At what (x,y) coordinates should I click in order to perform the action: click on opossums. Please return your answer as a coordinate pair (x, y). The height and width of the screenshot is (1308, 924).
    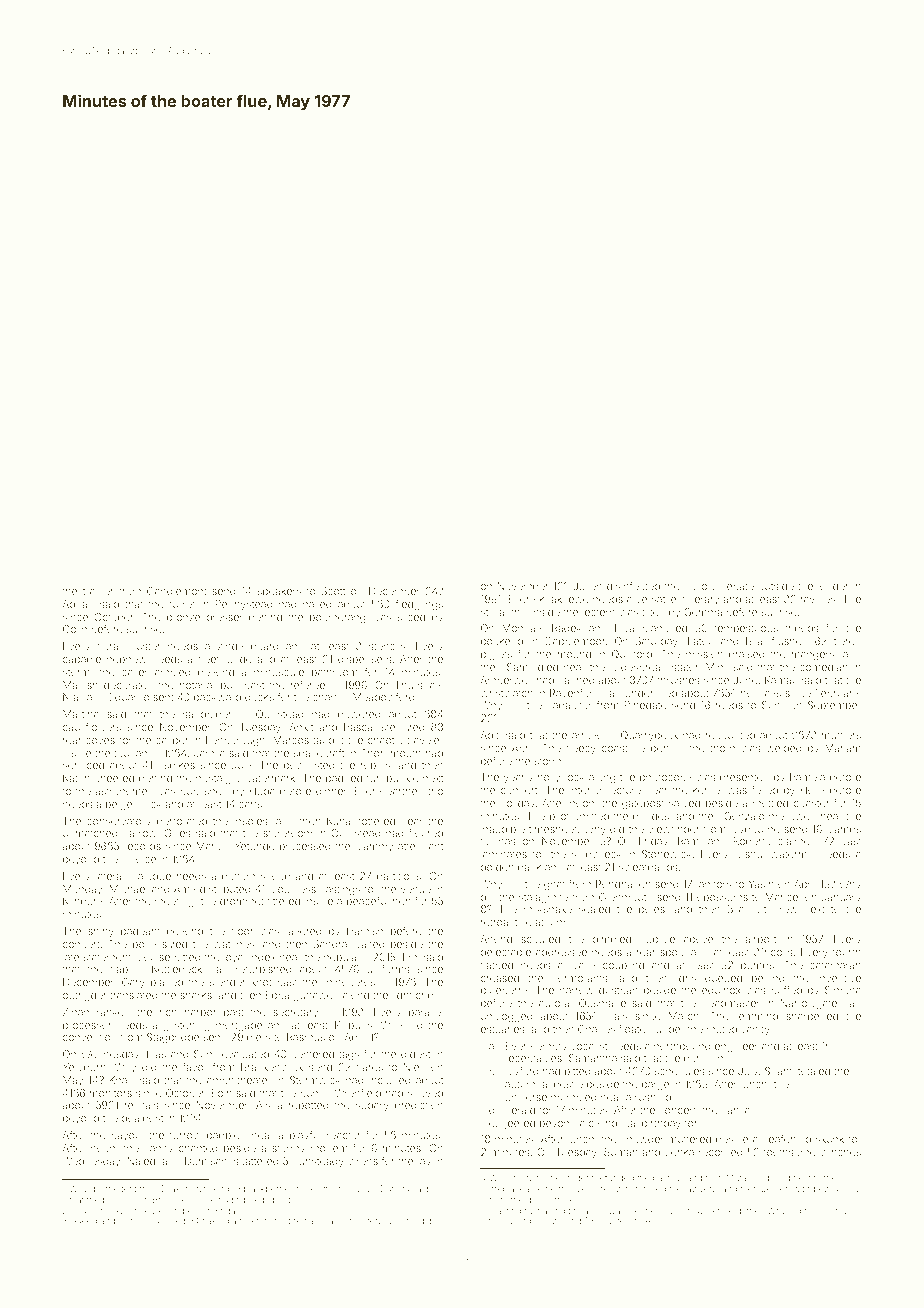
    Looking at the image, I should click on (722, 899).
